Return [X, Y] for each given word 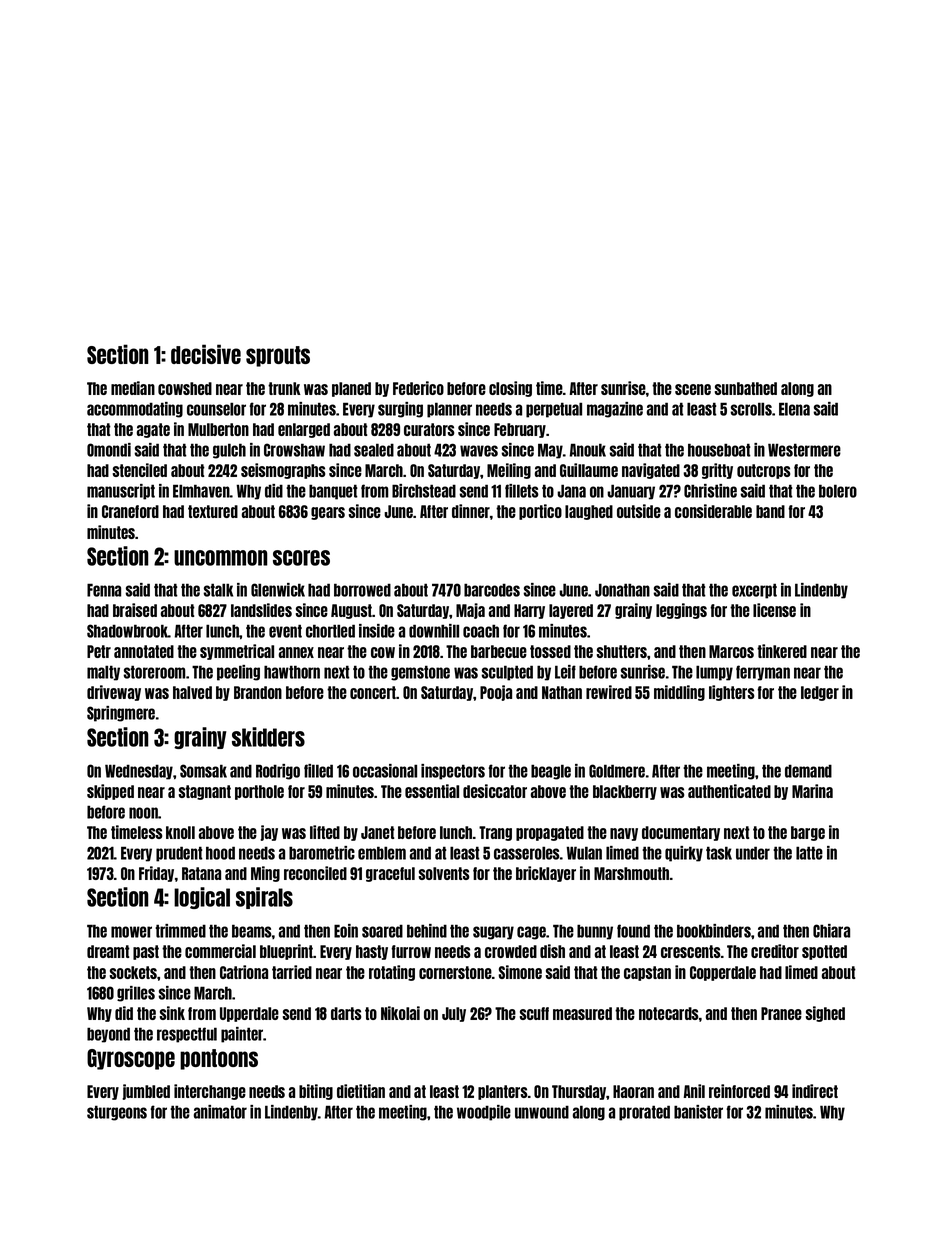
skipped [110, 792]
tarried [292, 972]
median [133, 388]
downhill [434, 631]
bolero [838, 491]
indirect [815, 1091]
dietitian [361, 1091]
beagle [551, 772]
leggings [681, 611]
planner [449, 410]
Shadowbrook [127, 631]
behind [427, 931]
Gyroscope [131, 1059]
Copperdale [723, 973]
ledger [820, 693]
